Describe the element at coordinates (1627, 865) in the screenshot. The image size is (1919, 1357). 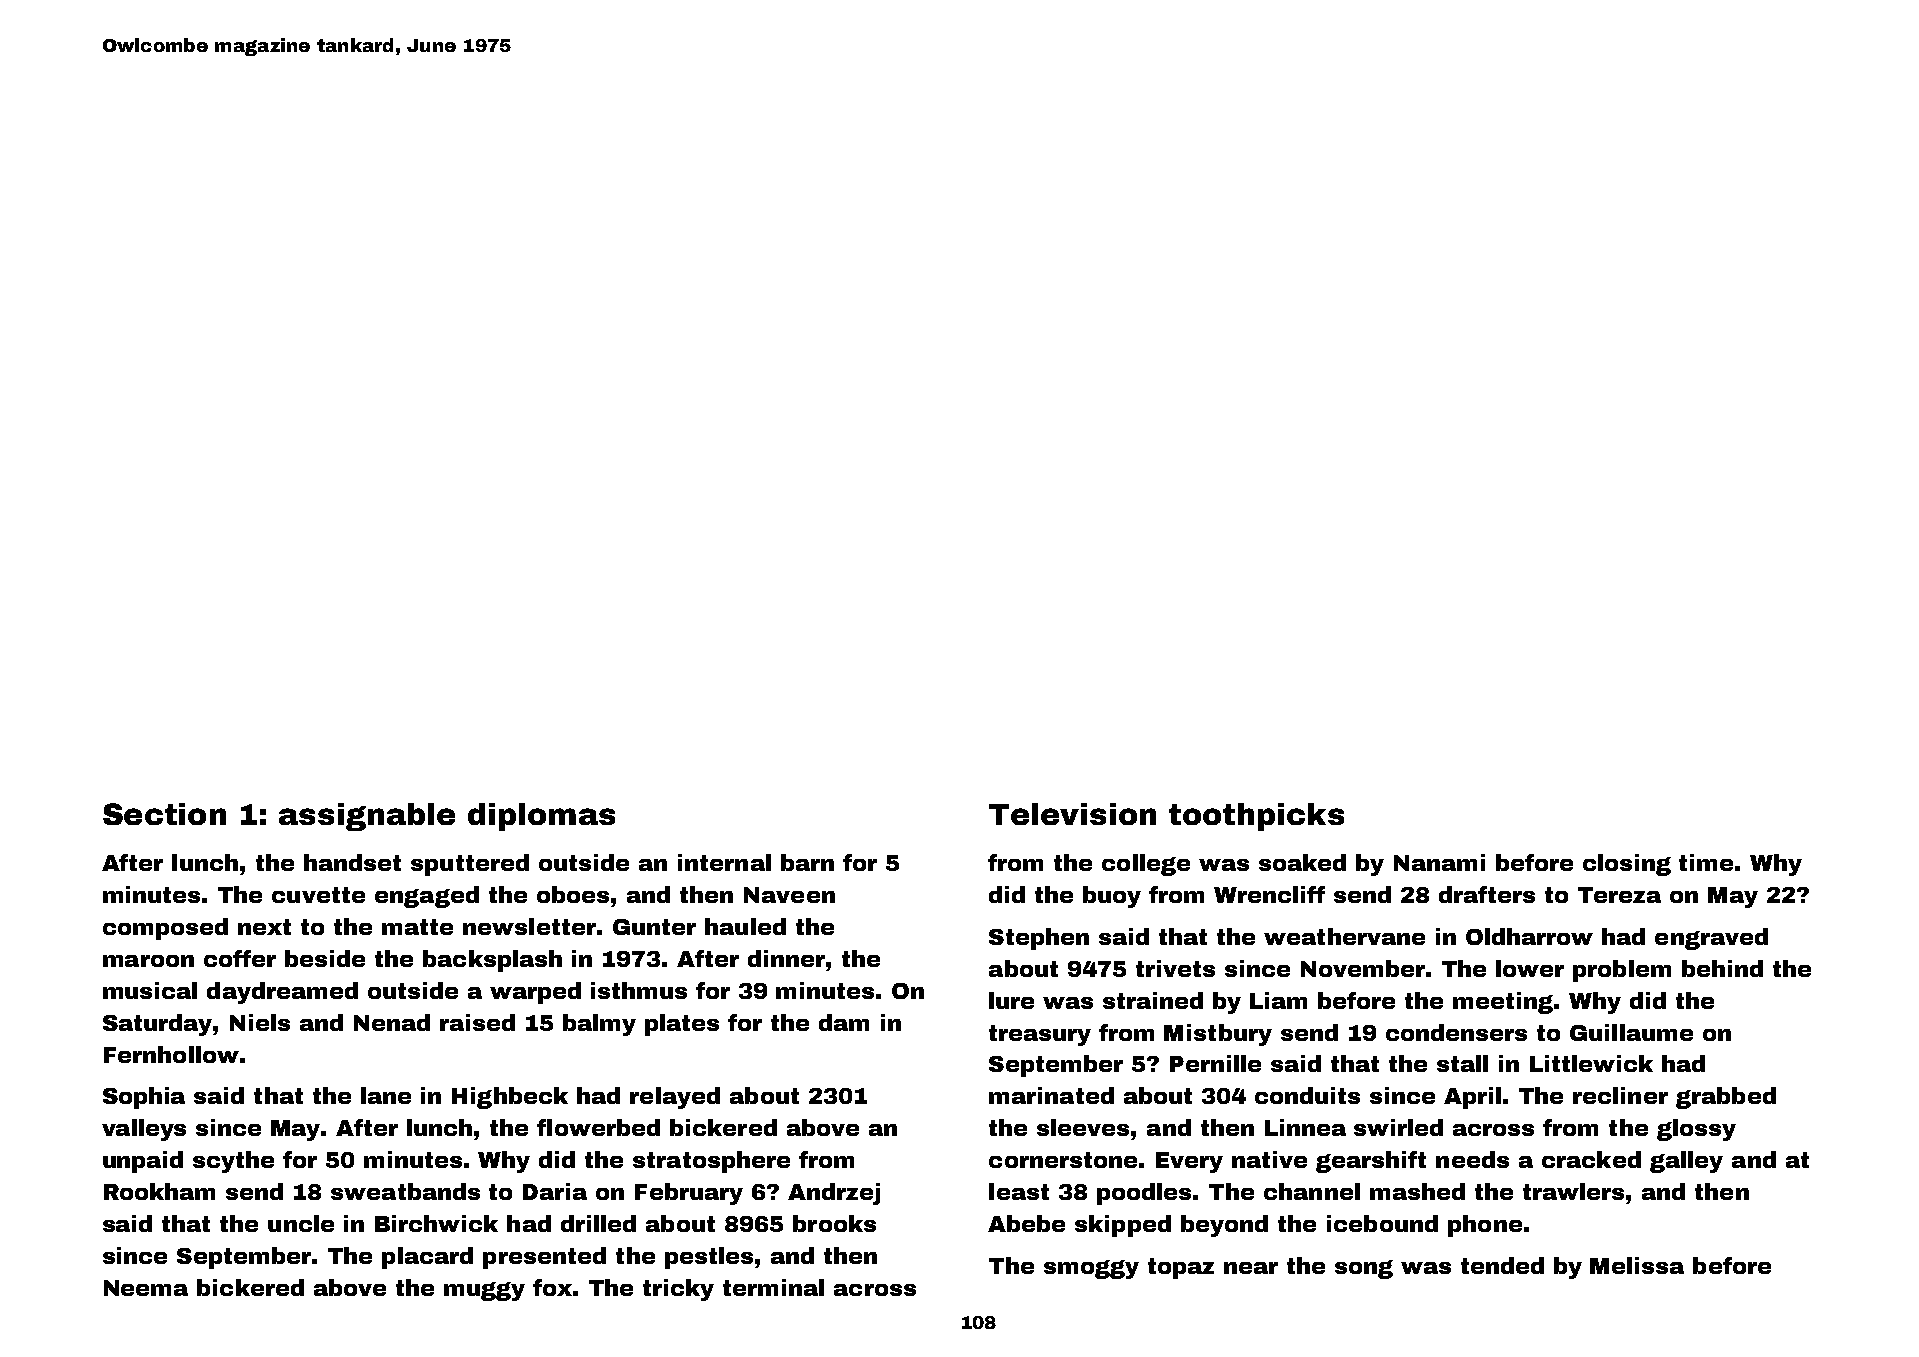
I see `closing` at that location.
